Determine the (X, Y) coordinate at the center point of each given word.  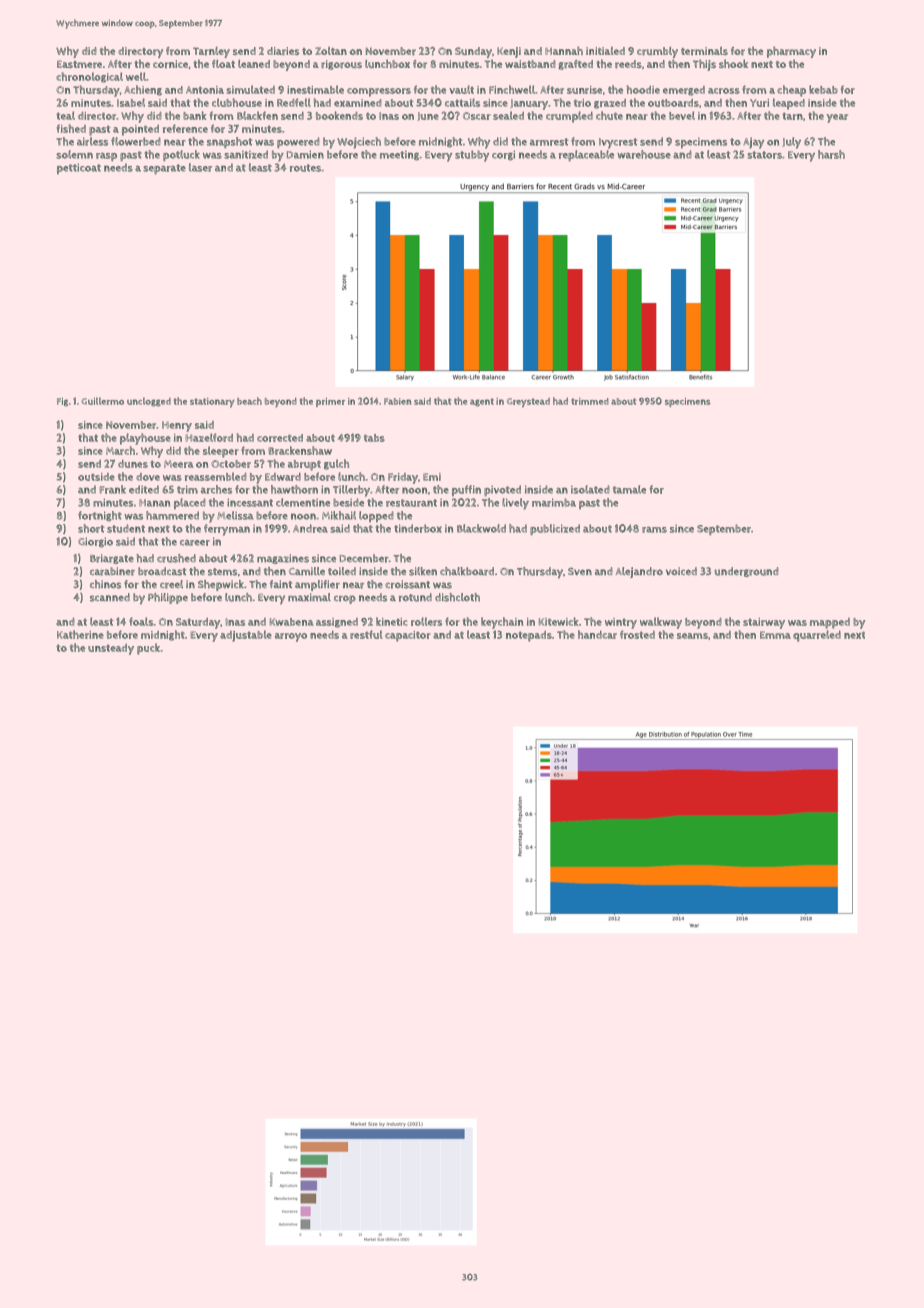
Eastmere (79, 64)
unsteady (111, 649)
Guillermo (103, 401)
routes (305, 168)
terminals (704, 51)
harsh (831, 154)
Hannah (564, 50)
